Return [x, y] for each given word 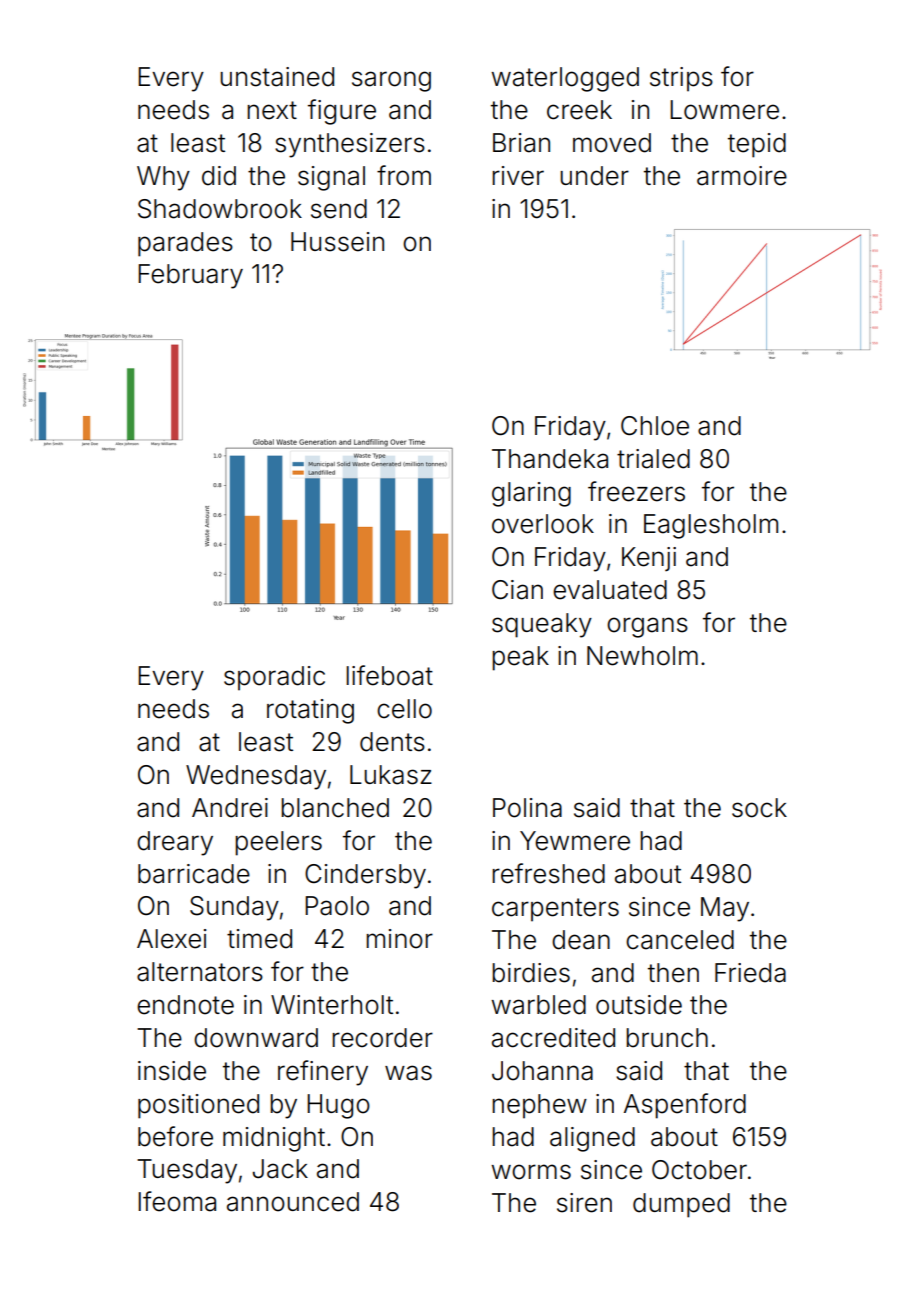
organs [647, 627]
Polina [527, 808]
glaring [531, 494]
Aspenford [685, 1106]
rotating [310, 711]
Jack [280, 1169]
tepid [757, 145]
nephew [539, 1106]
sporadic [274, 678]
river [518, 176]
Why [163, 178]
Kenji [649, 559]
